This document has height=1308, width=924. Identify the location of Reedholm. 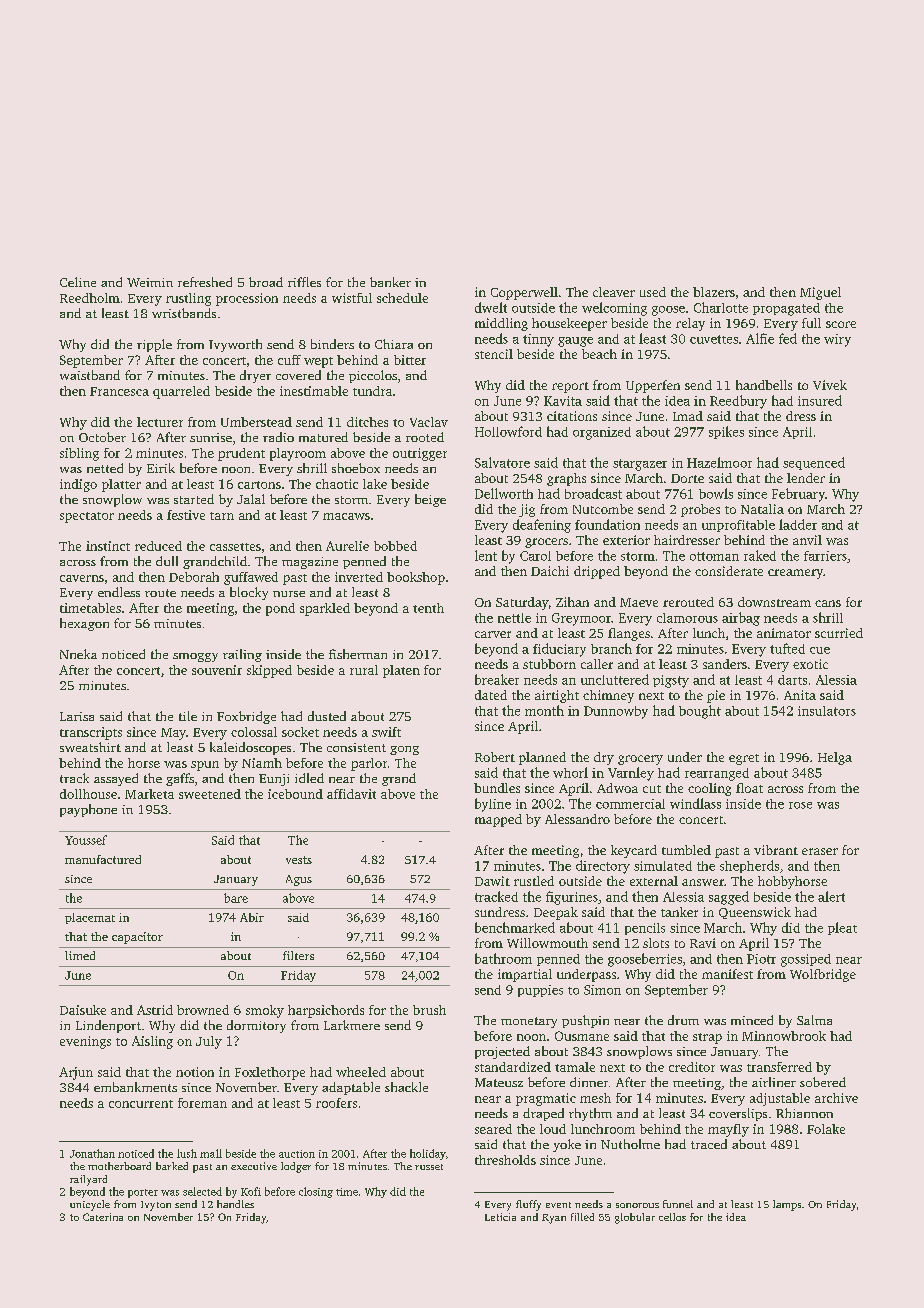
(90, 298).
